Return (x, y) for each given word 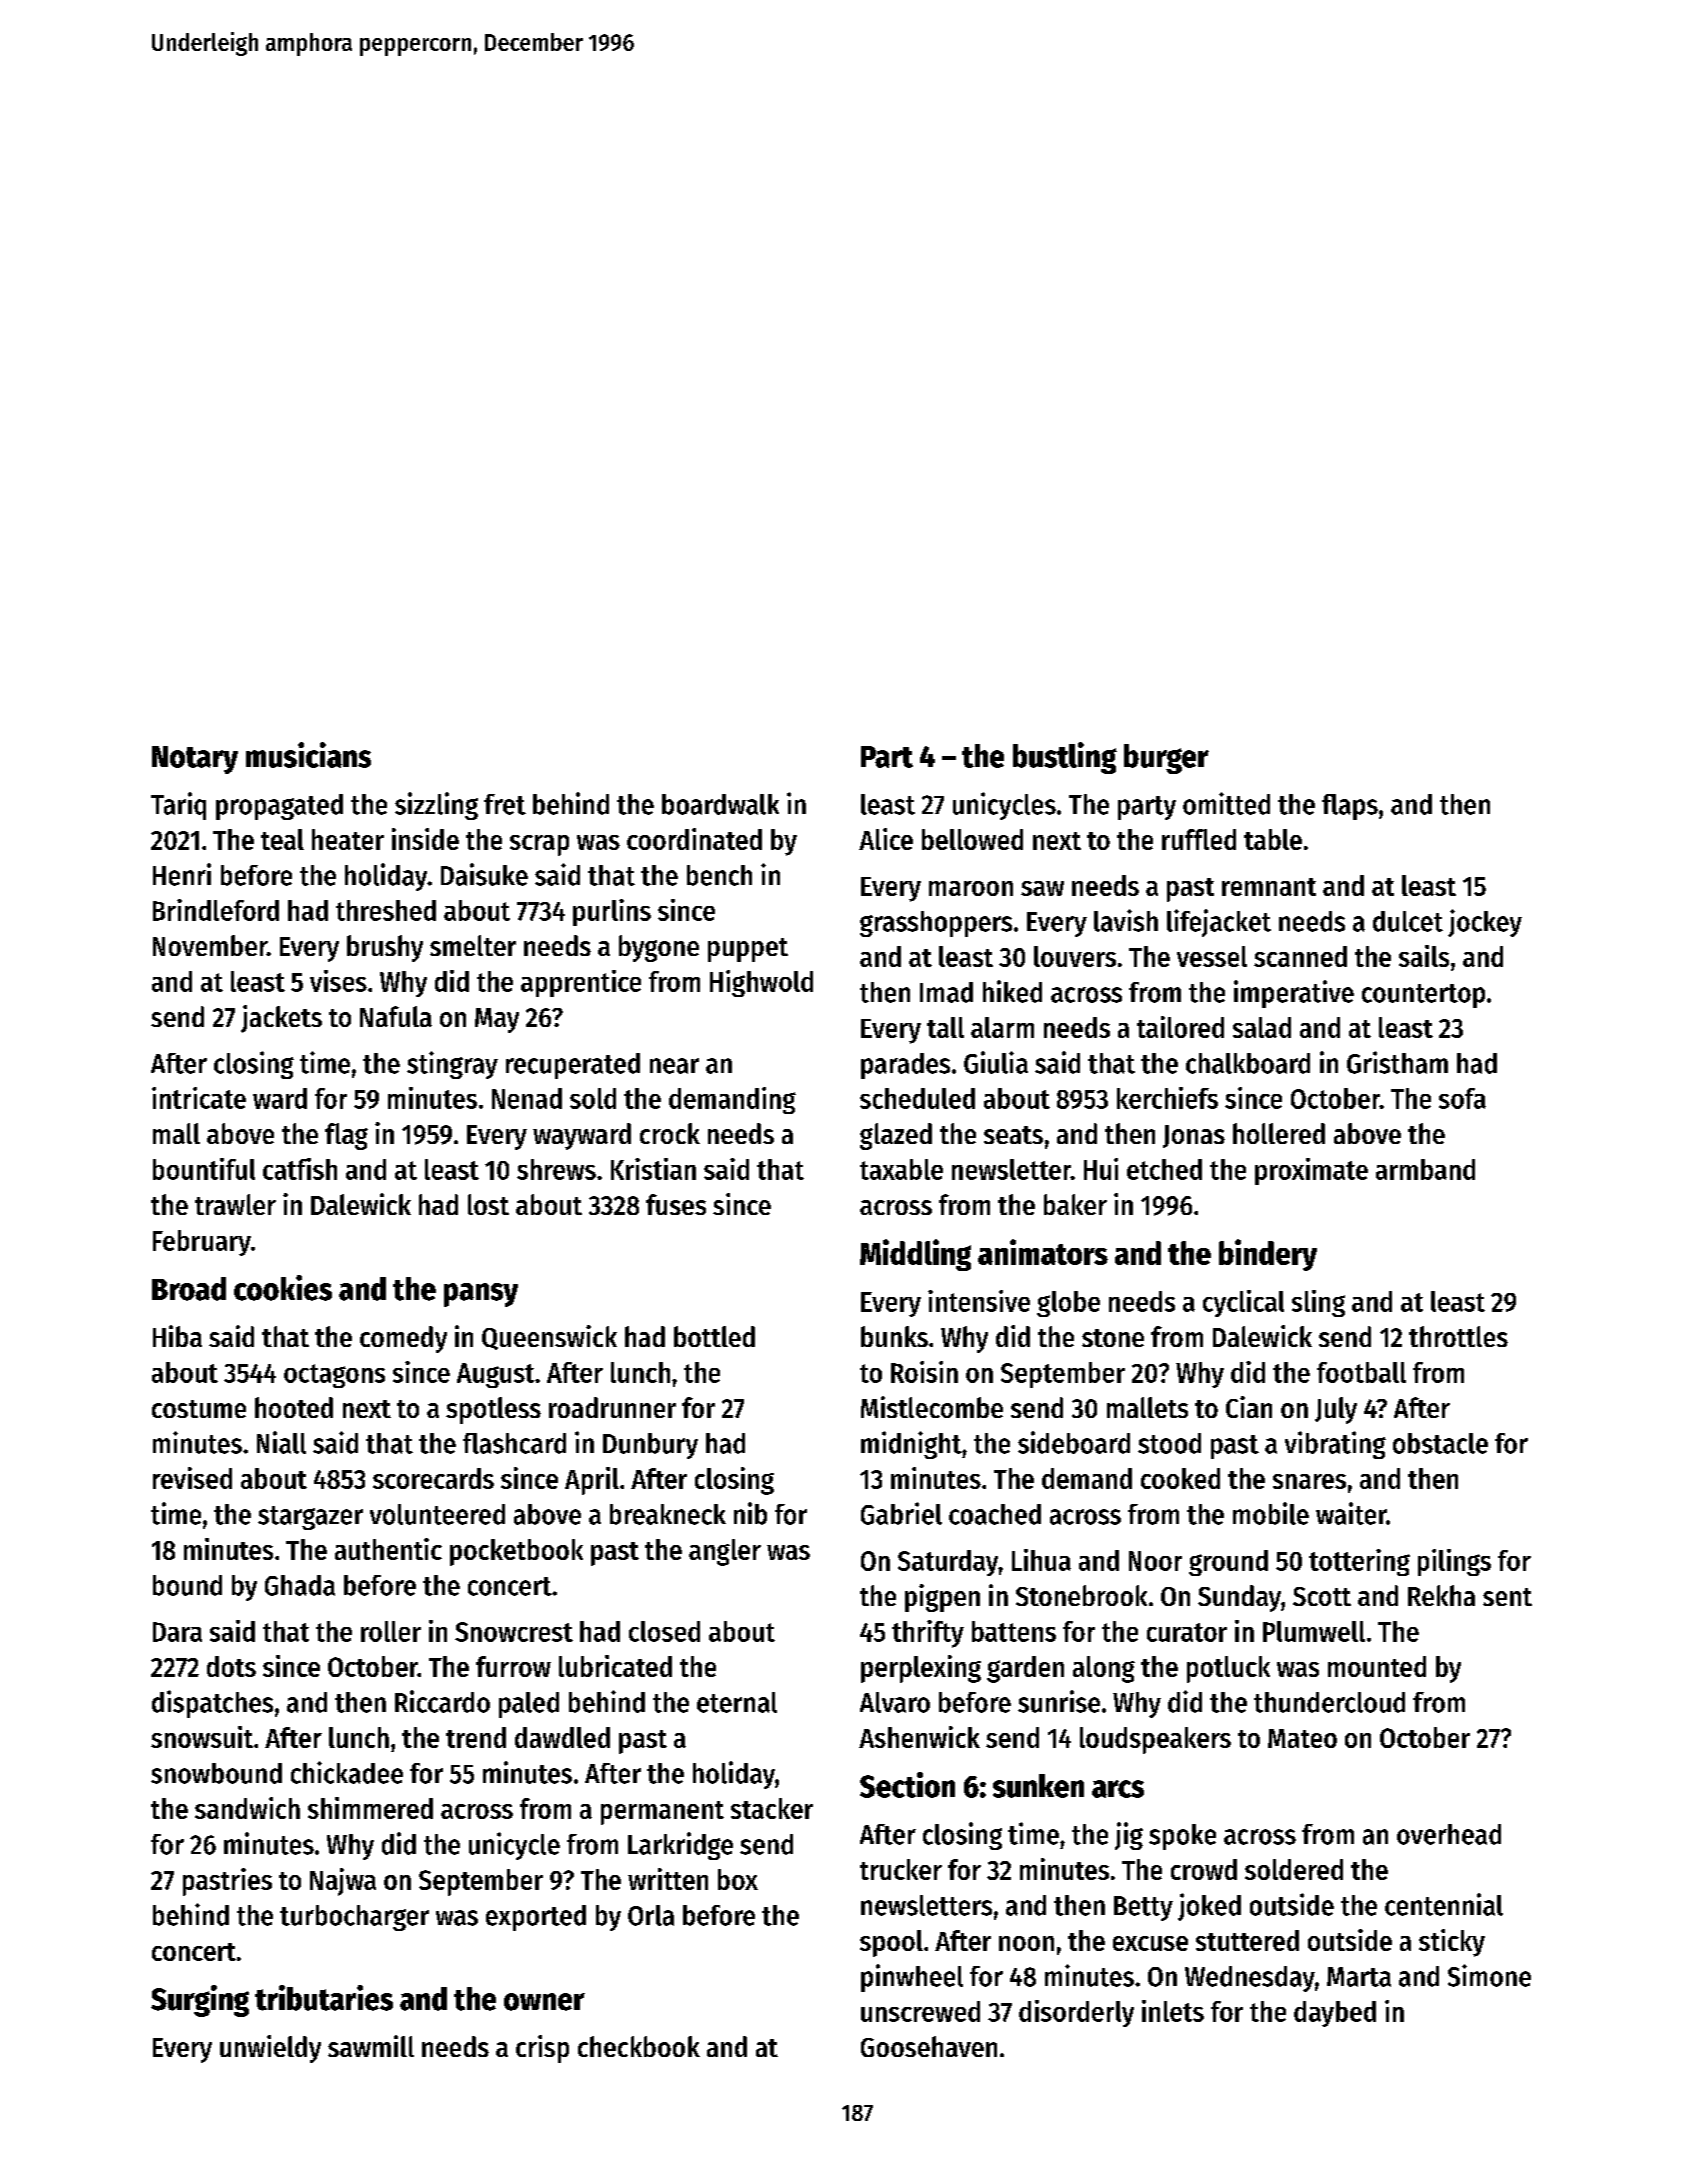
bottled (714, 1336)
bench (719, 875)
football (1361, 1372)
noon (1026, 1943)
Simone (1489, 1975)
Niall (281, 1442)
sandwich (247, 1808)
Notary (195, 760)
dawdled (562, 1737)
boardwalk (720, 804)
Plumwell (1314, 1631)
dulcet (1408, 921)
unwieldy (270, 2049)
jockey (1485, 923)
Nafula (396, 1016)
